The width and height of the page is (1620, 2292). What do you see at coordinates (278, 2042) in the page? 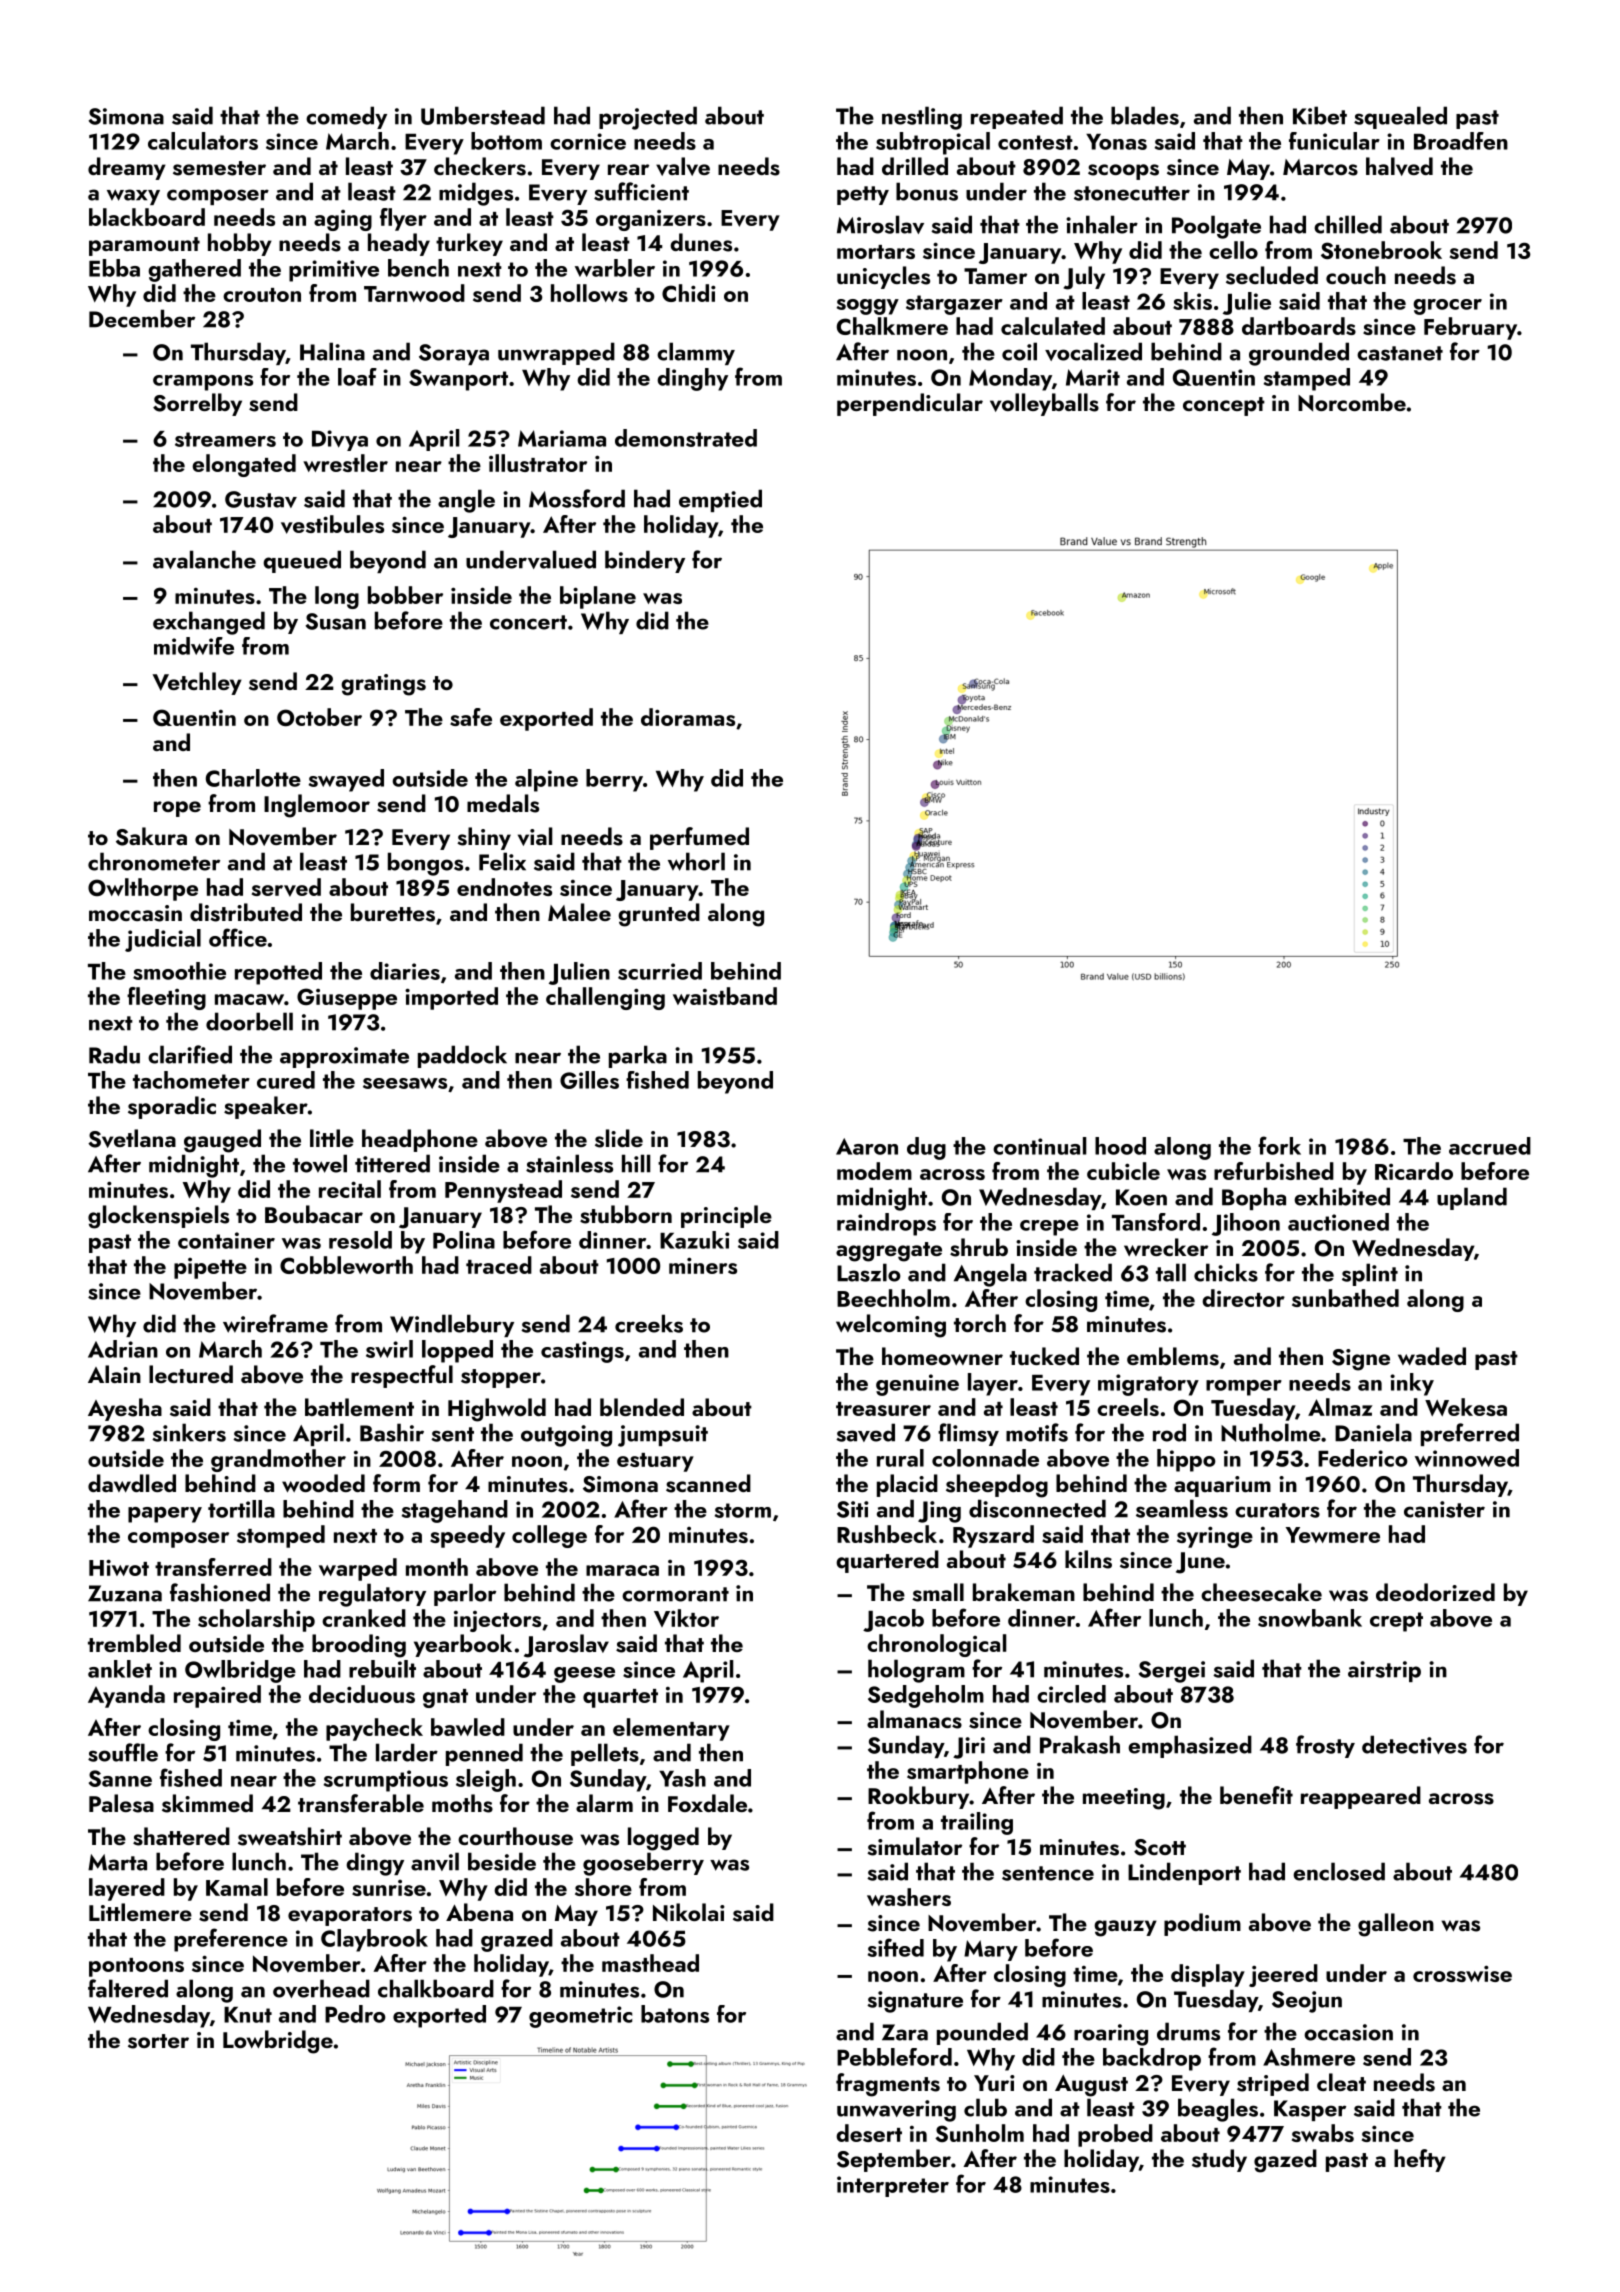
I see `Lowbridge` at bounding box center [278, 2042].
